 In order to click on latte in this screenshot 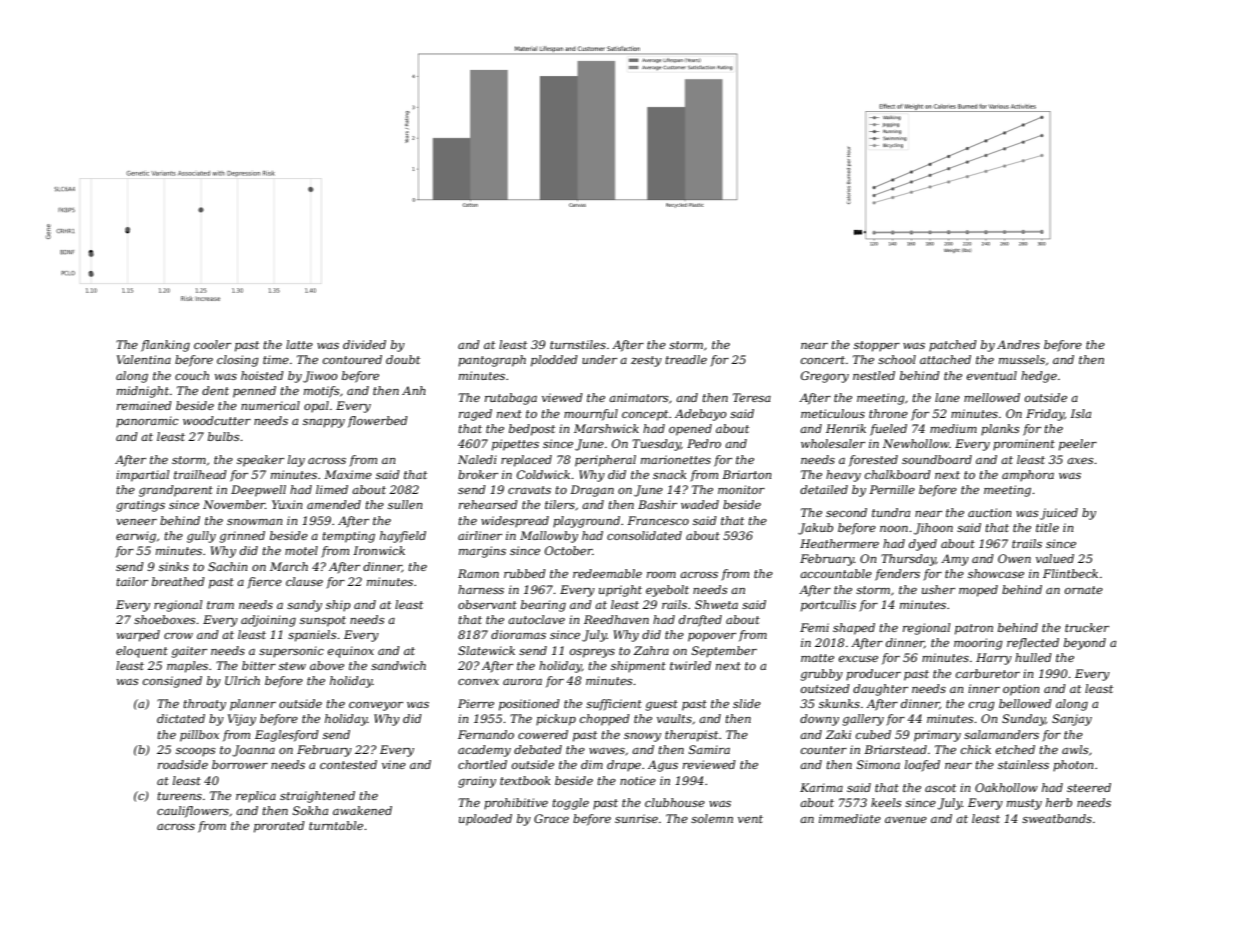, I will do `click(299, 344)`.
